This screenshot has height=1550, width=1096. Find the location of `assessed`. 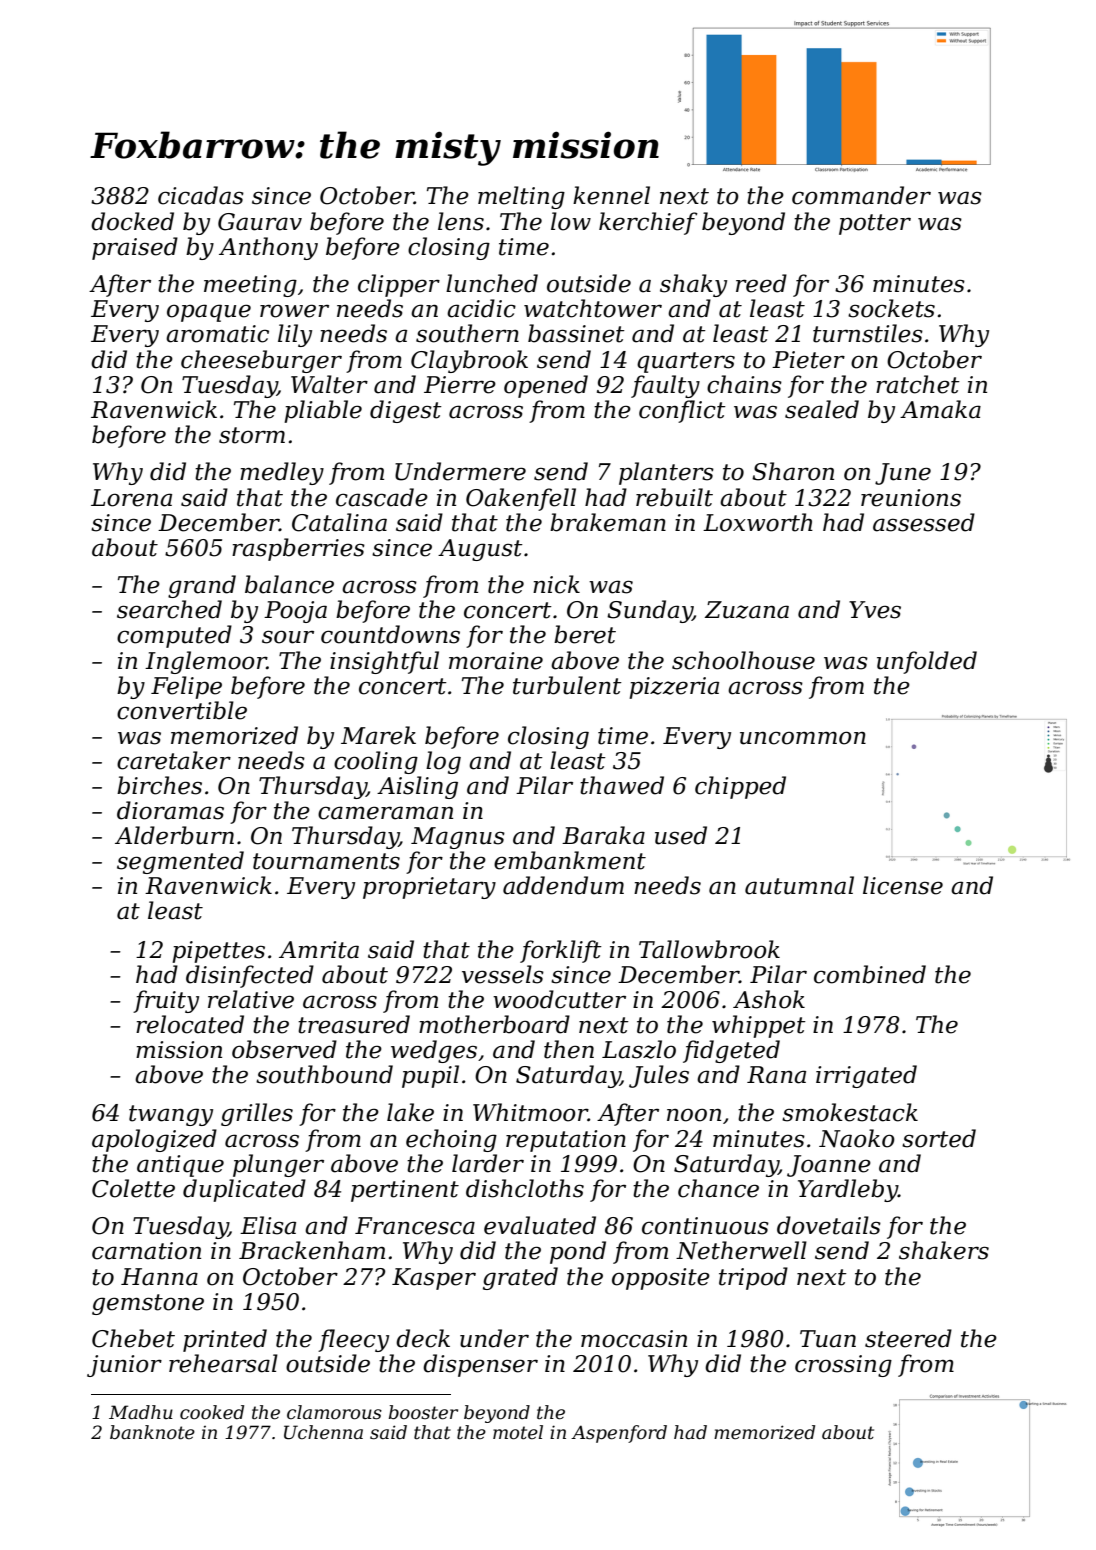

assessed is located at coordinates (924, 522).
